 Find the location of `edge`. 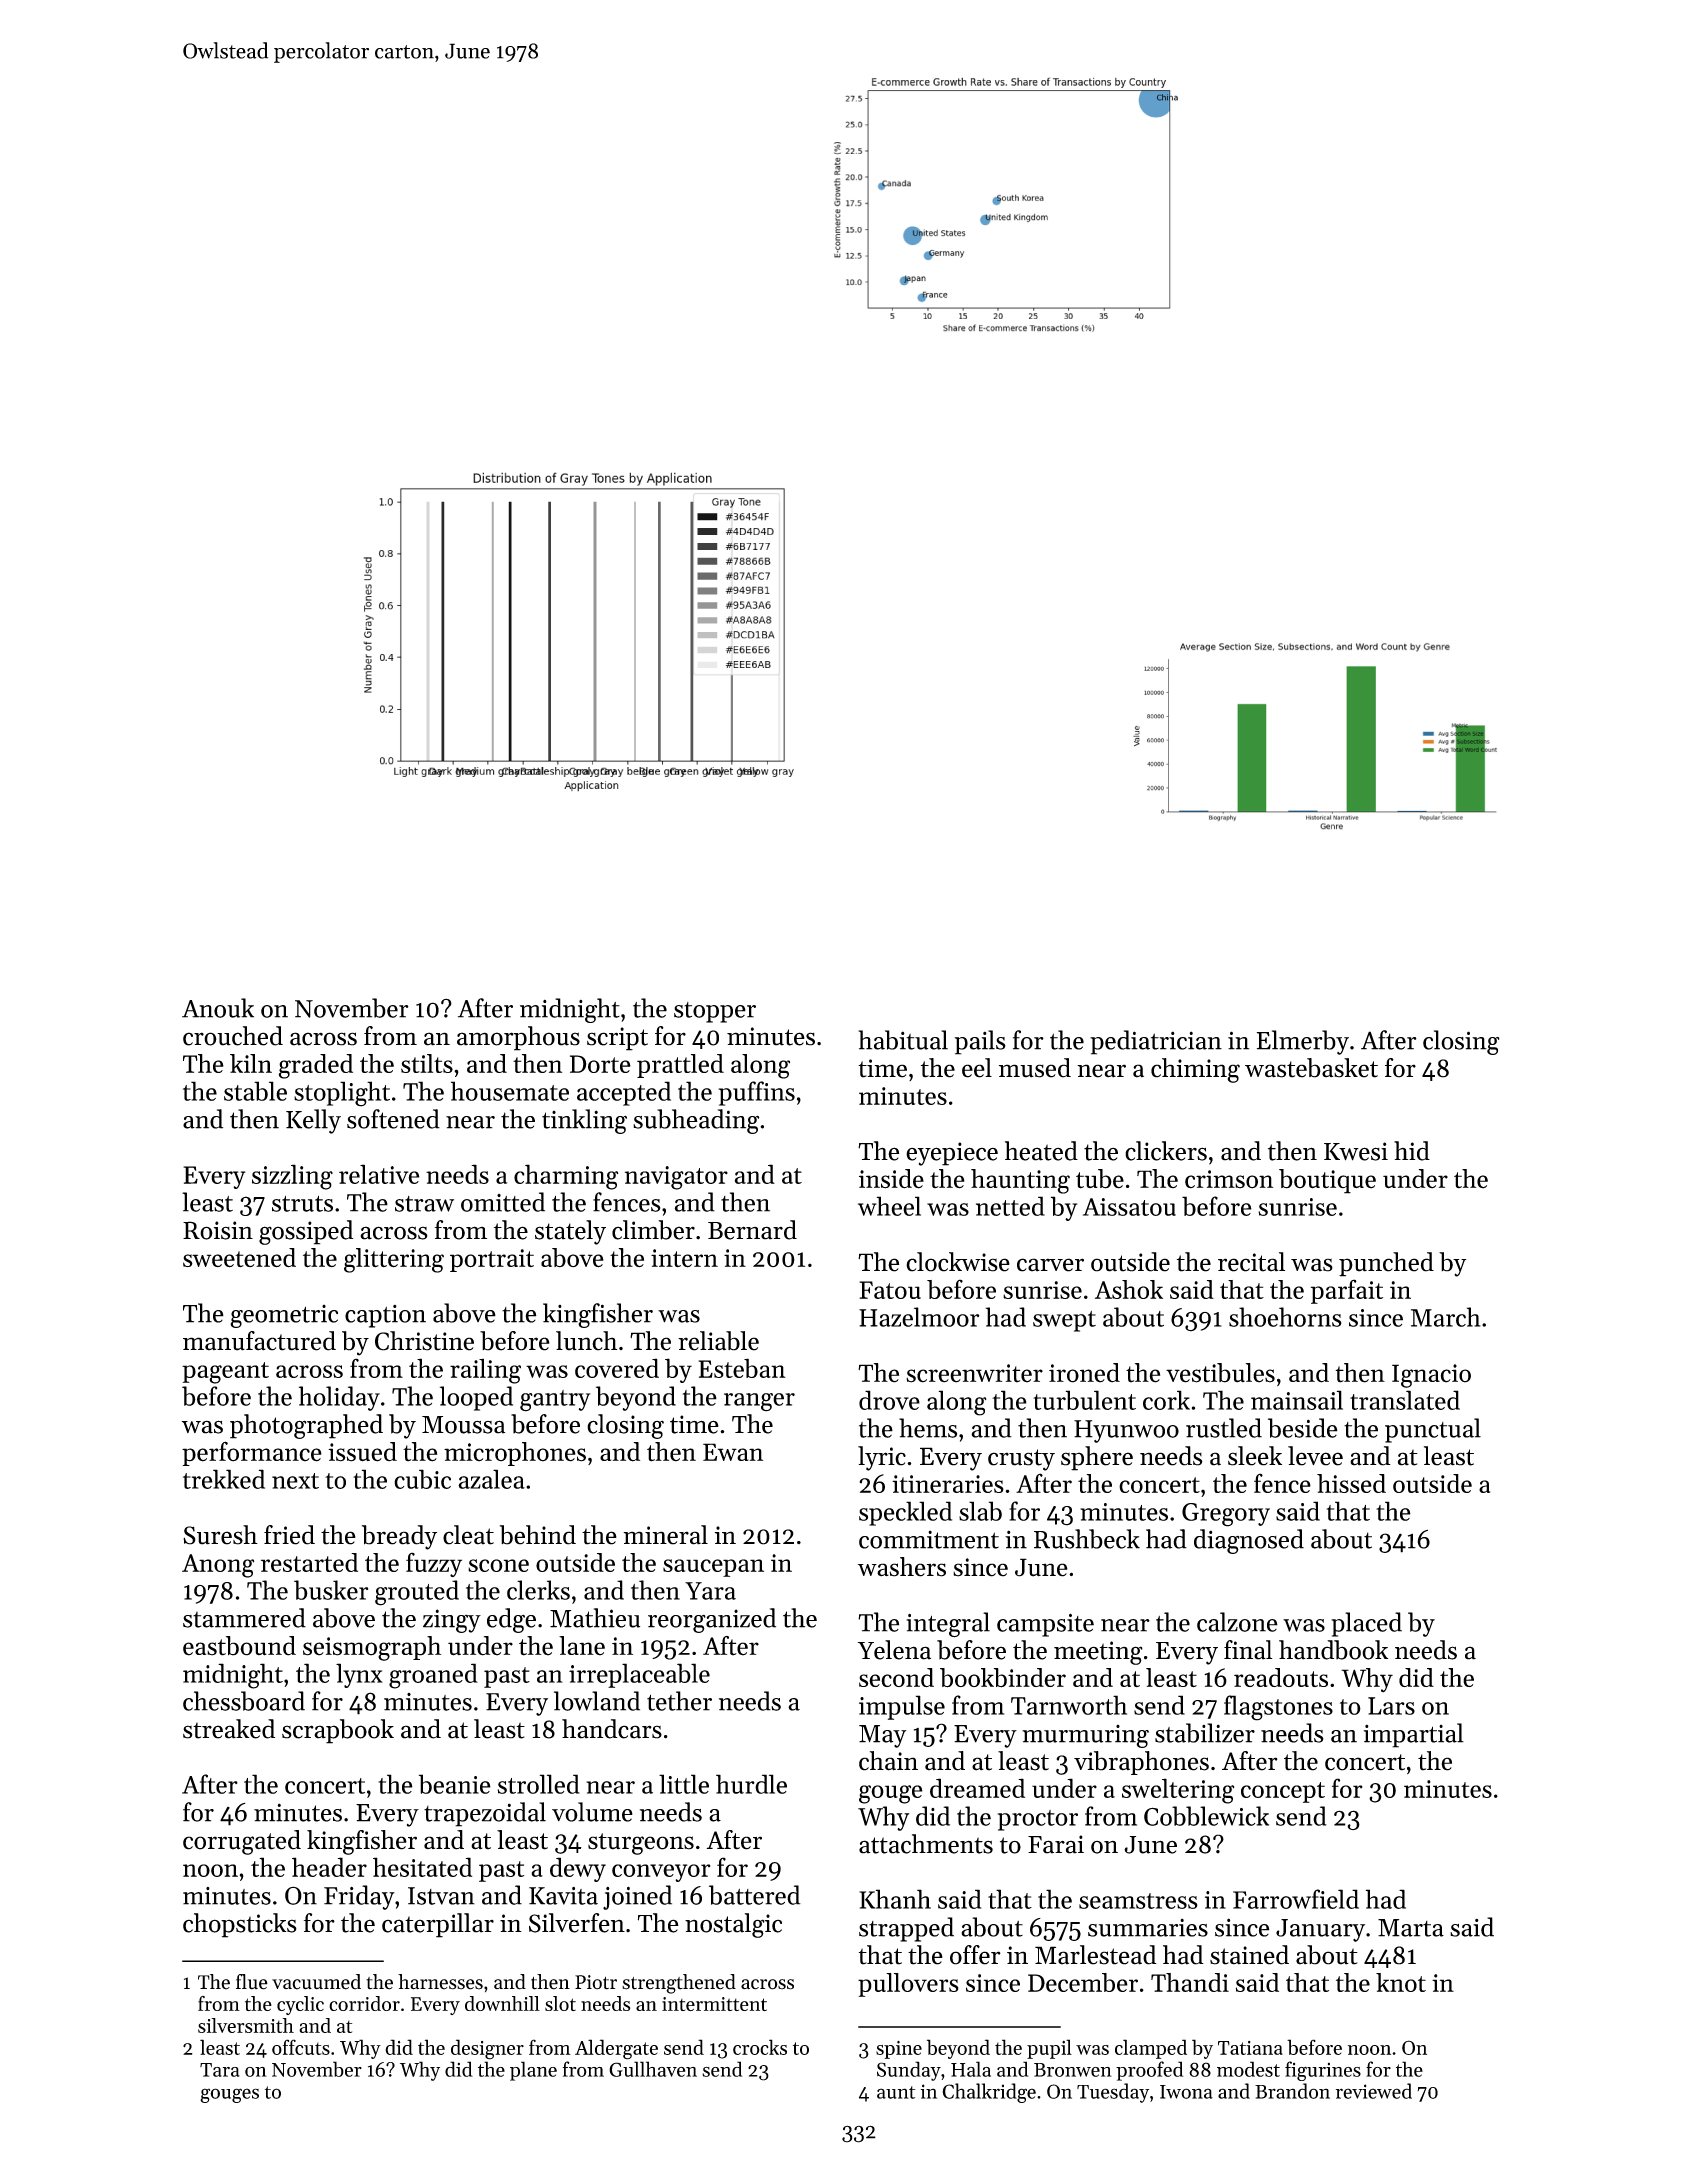

edge is located at coordinates (511, 1620).
